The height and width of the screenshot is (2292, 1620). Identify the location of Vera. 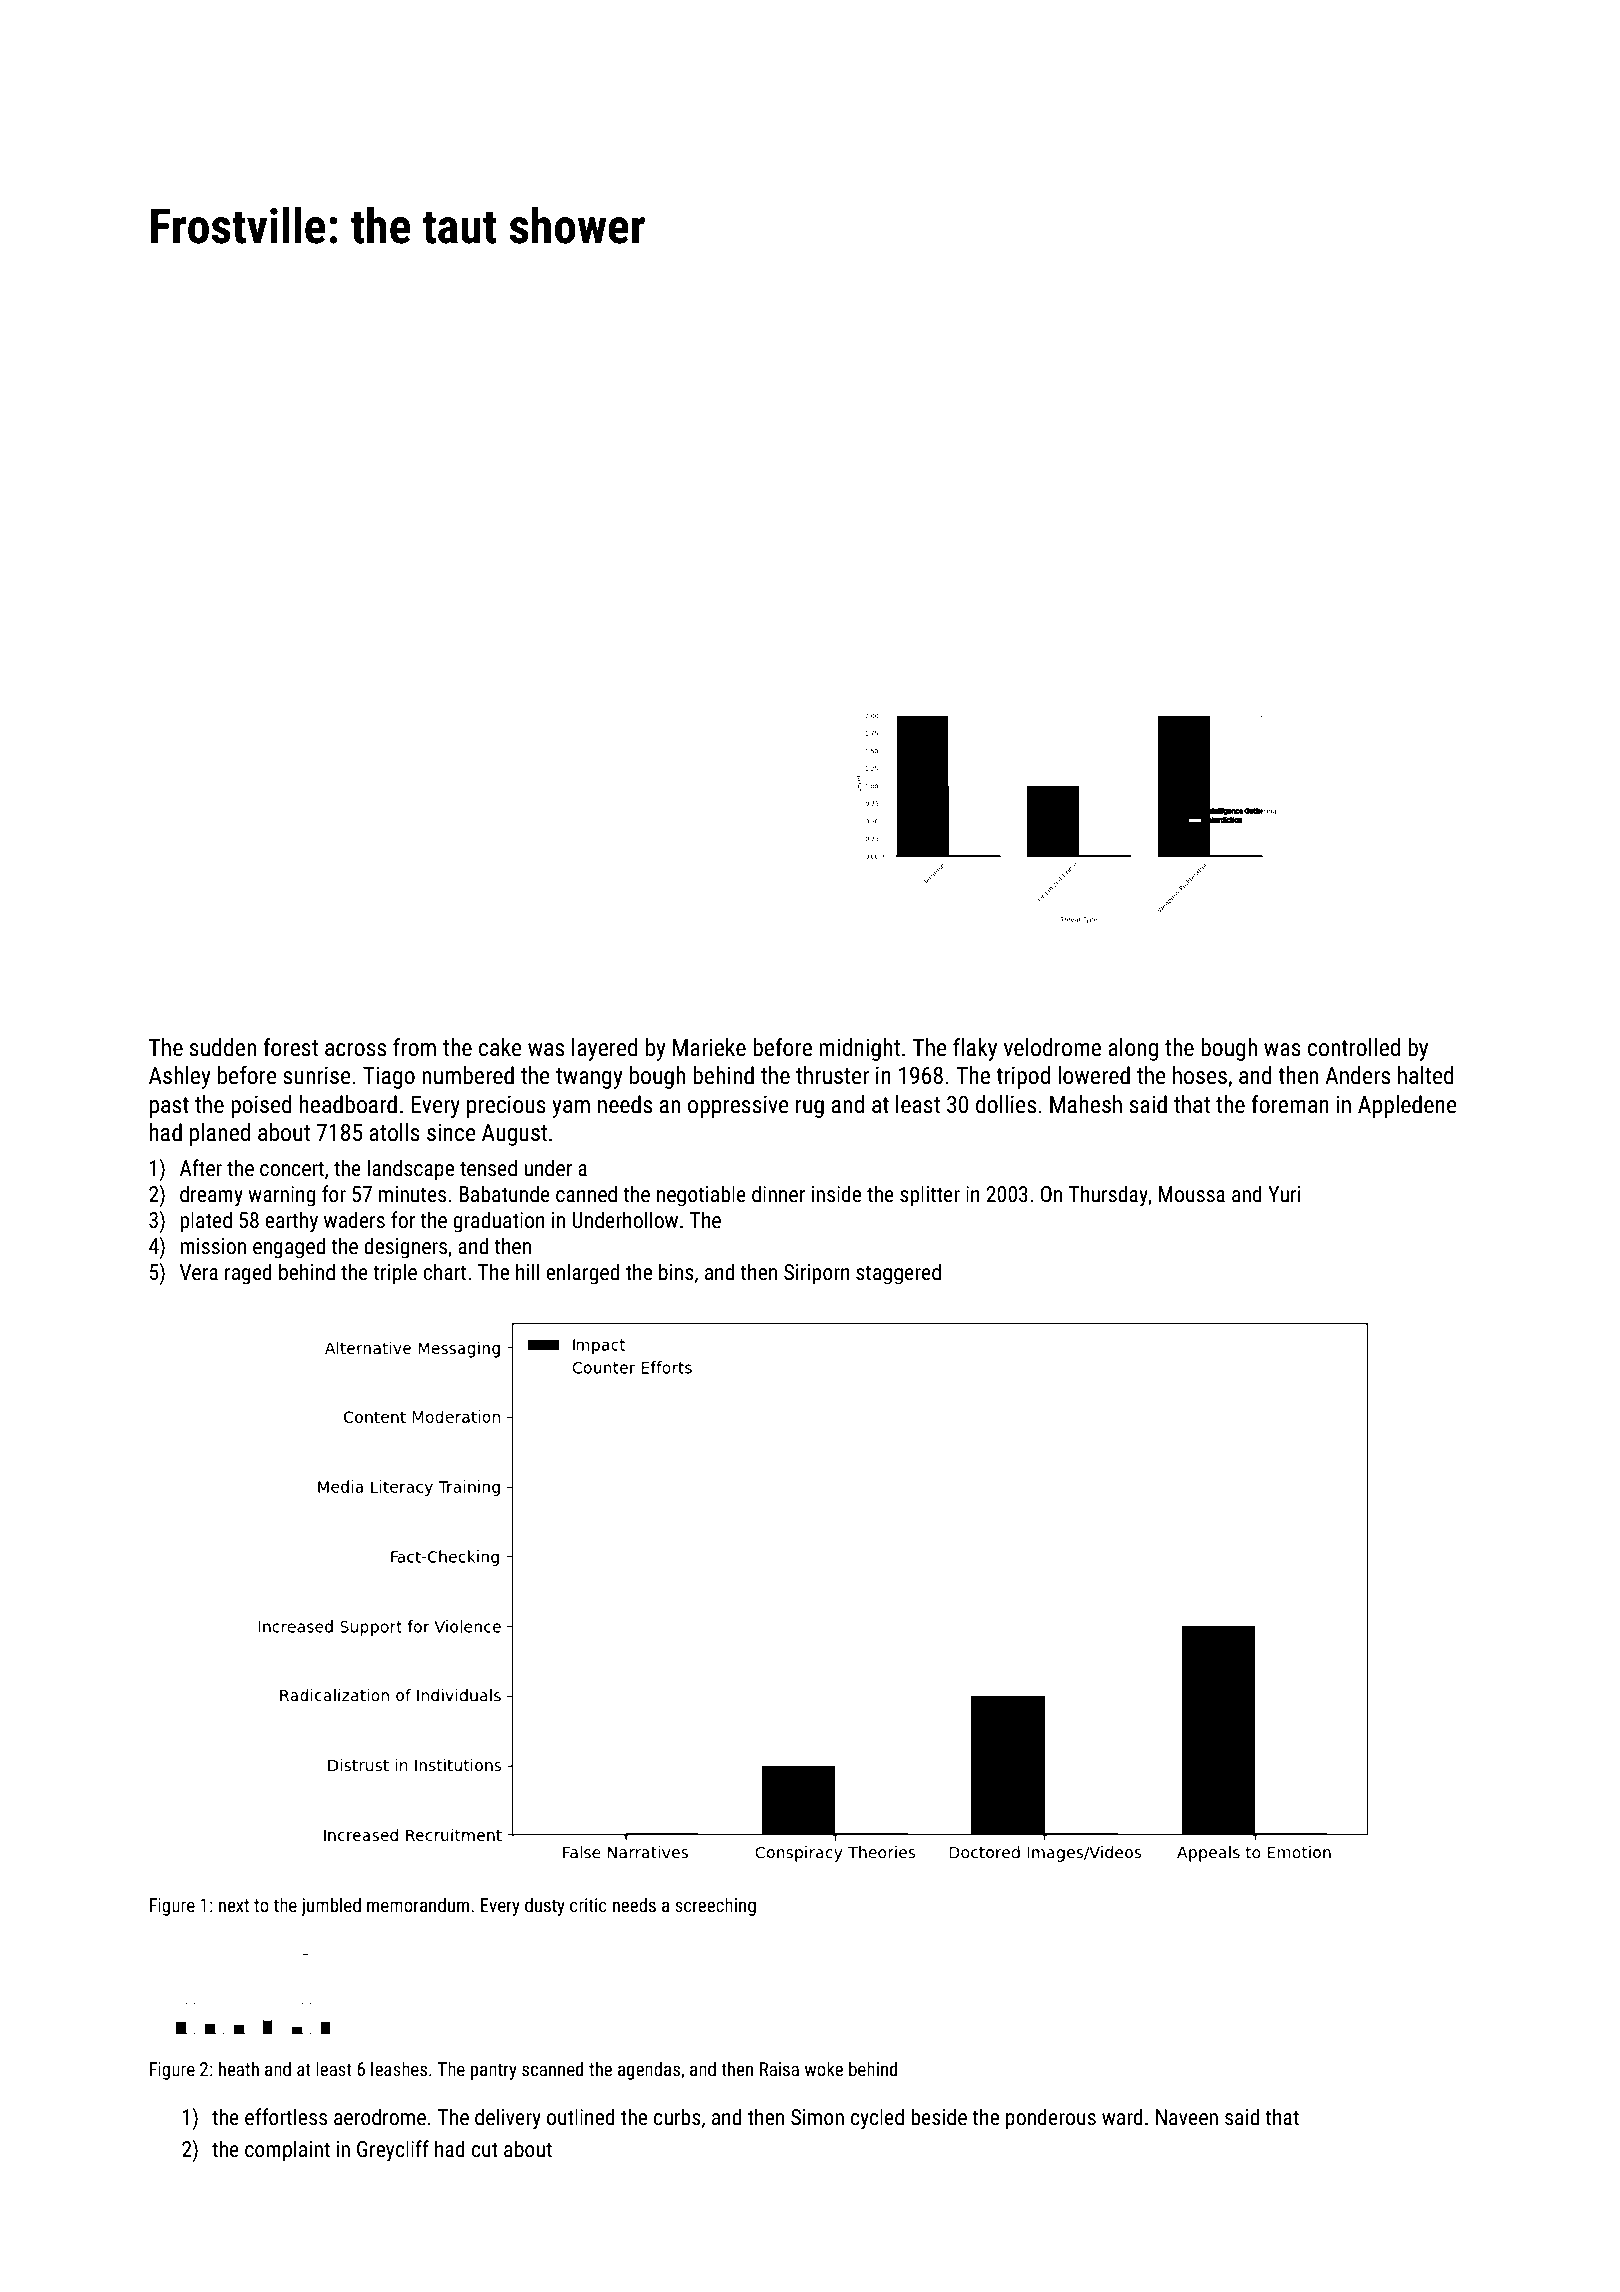
(199, 1272).
